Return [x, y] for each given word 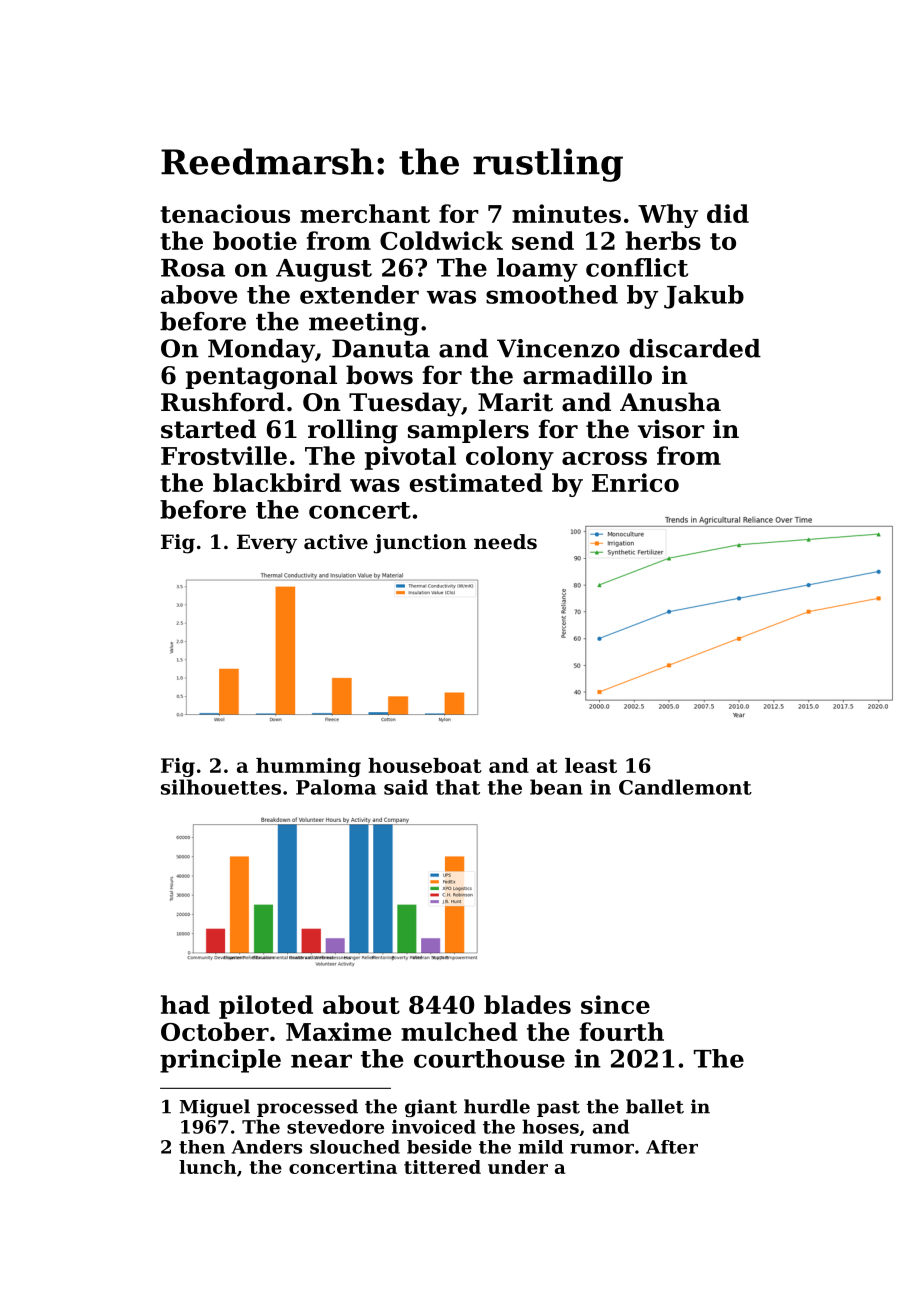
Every [267, 544]
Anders [267, 1147]
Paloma [336, 787]
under [518, 1167]
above [199, 294]
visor [671, 429]
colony [510, 458]
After [672, 1147]
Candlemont [685, 787]
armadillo [587, 375]
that [458, 787]
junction [420, 544]
